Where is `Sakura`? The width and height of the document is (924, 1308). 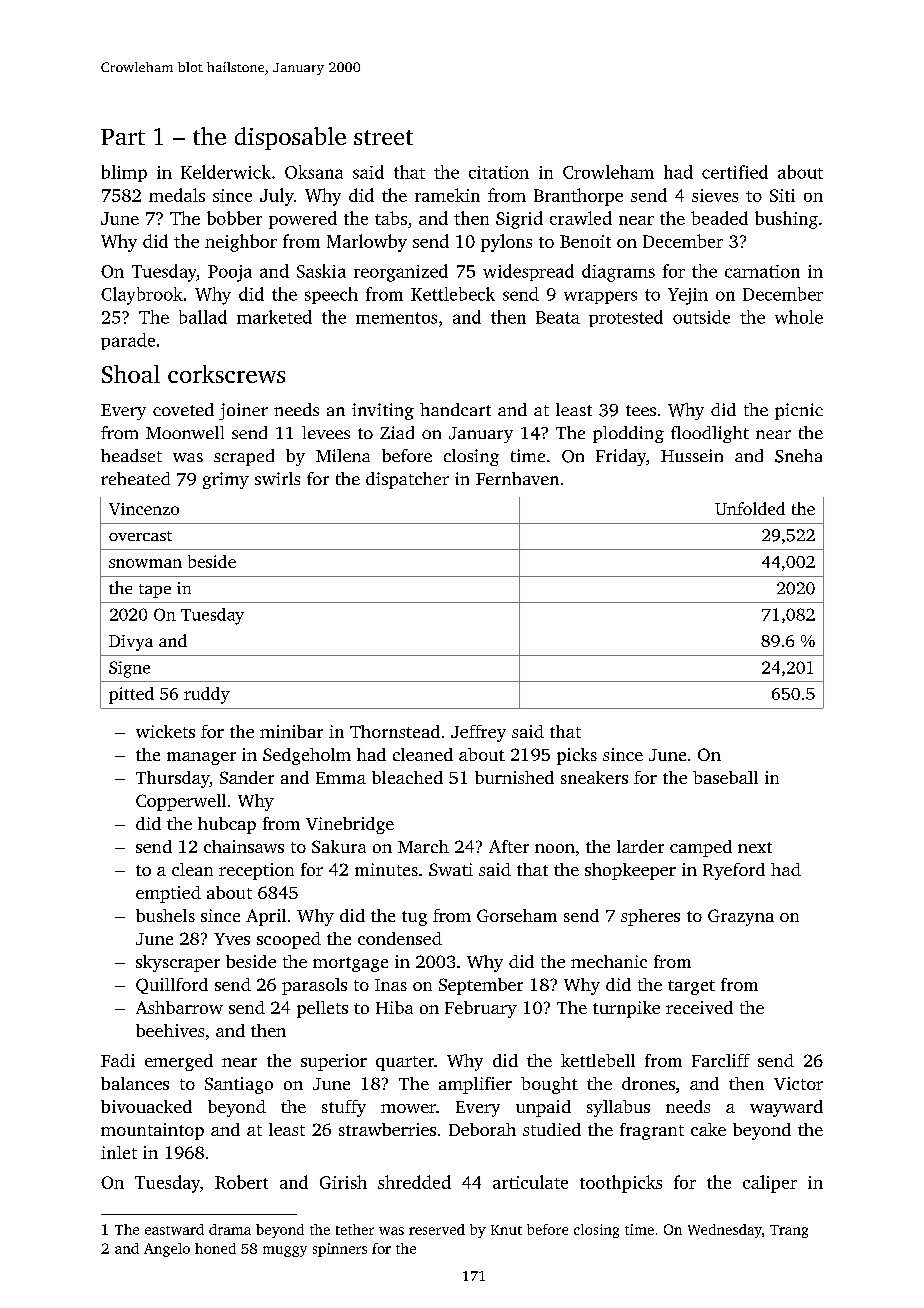 Sakura is located at coordinates (339, 846).
